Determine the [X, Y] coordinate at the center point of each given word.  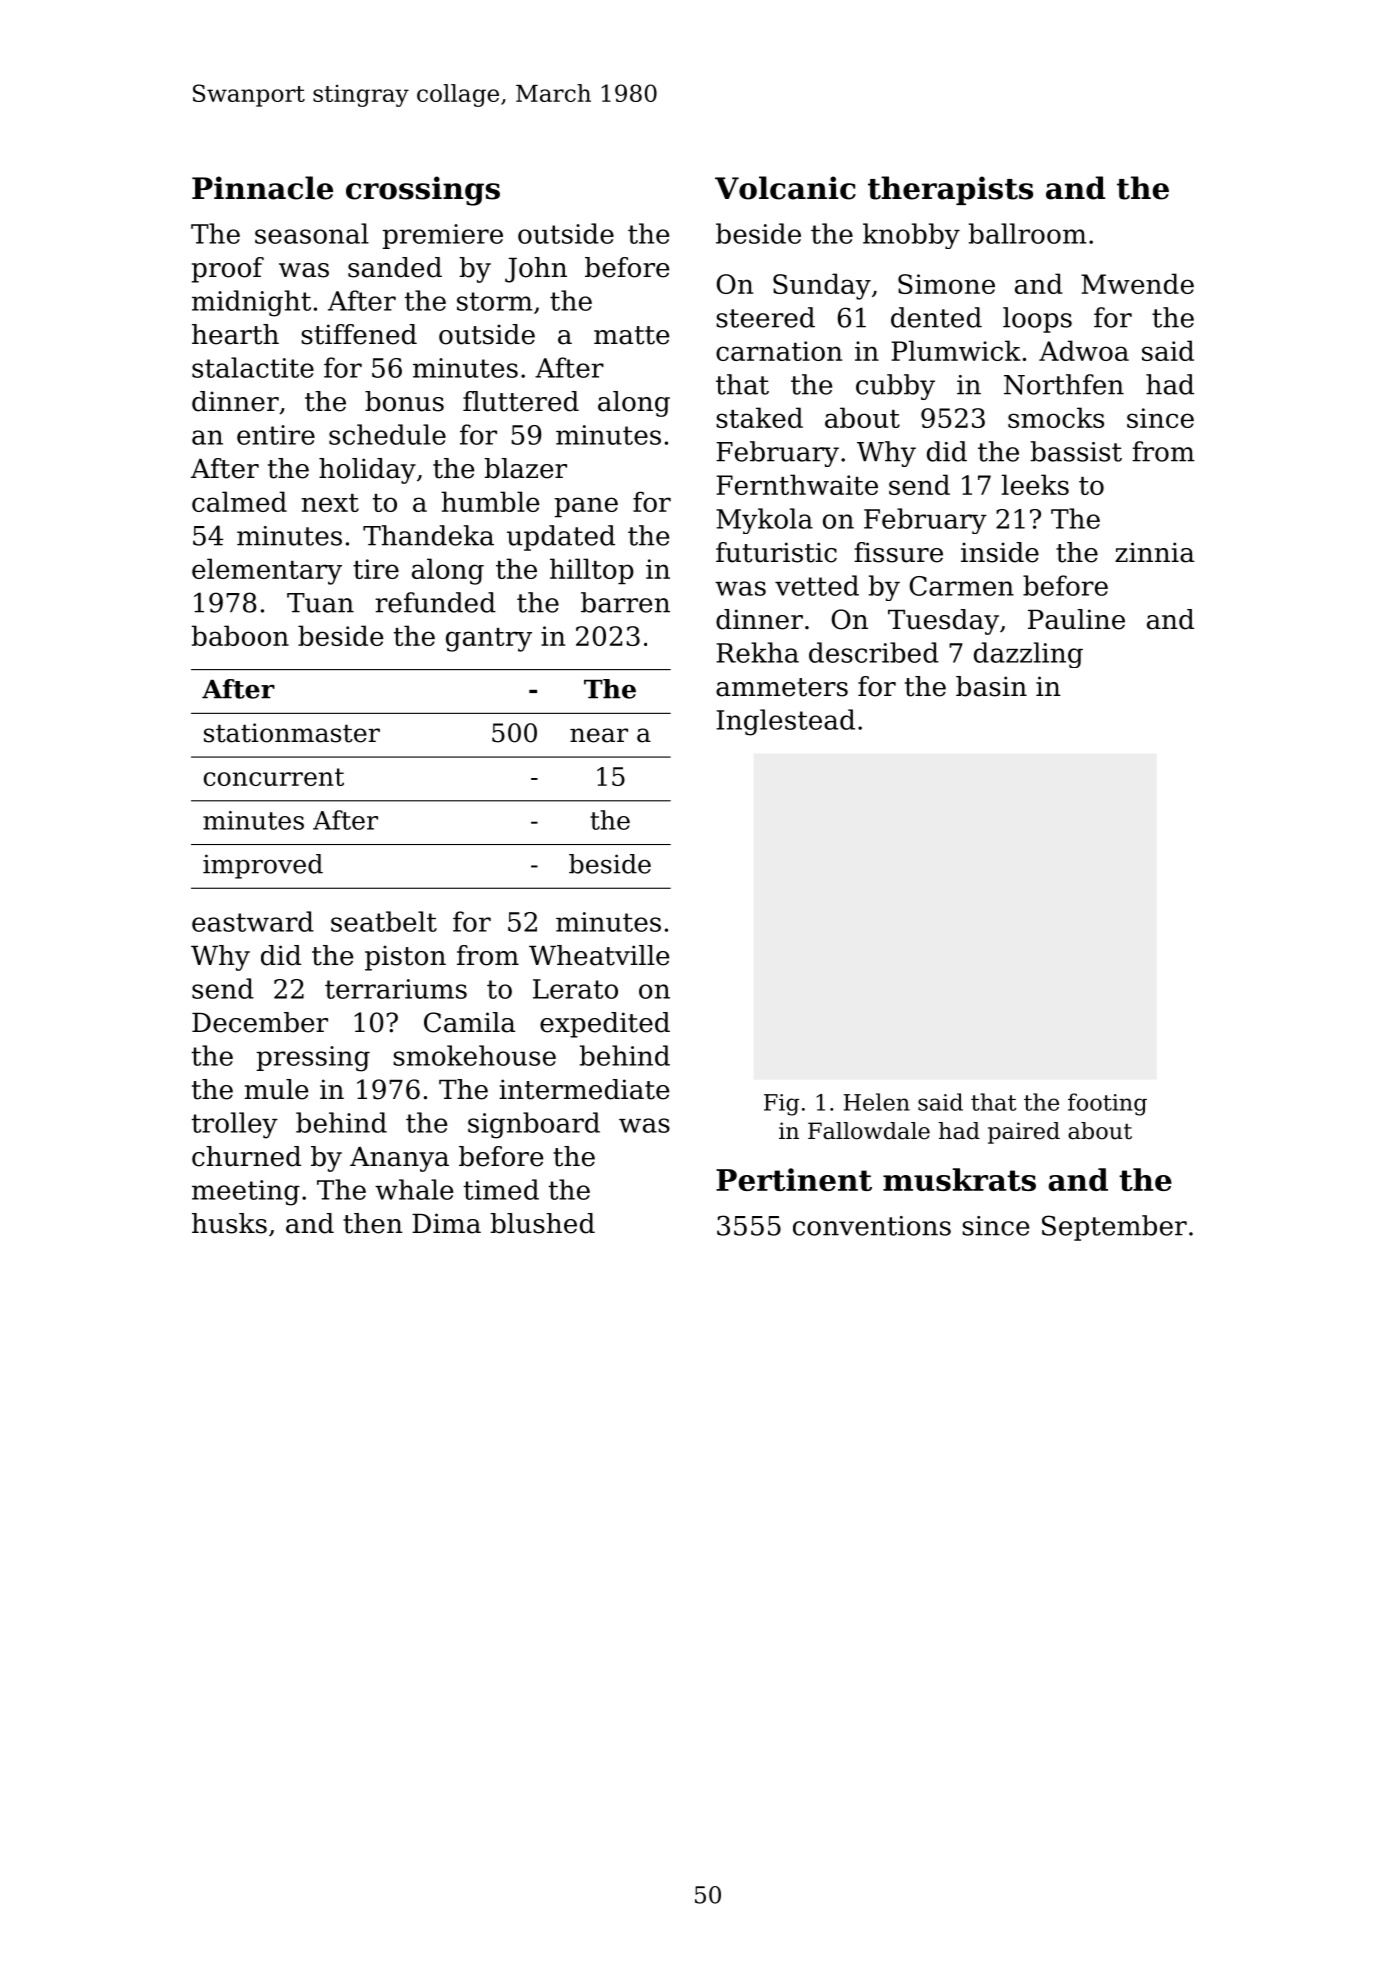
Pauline [1076, 619]
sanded [395, 267]
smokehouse [474, 1055]
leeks [1035, 484]
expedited [605, 1025]
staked [759, 417]
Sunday [822, 286]
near [599, 735]
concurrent [274, 777]
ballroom [1028, 233]
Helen [877, 1102]
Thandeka [428, 535]
